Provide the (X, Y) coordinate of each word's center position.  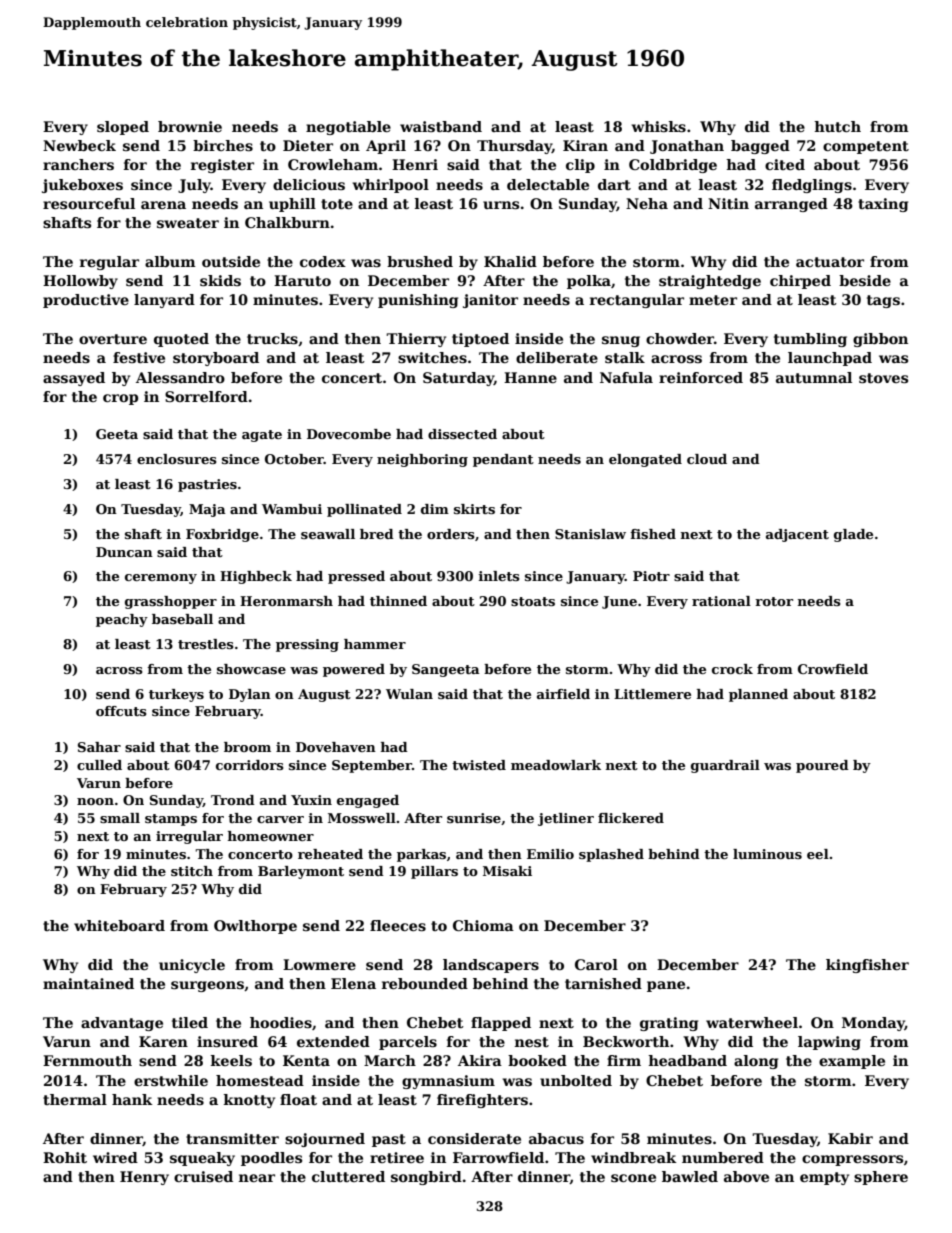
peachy (122, 620)
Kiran (585, 145)
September (372, 766)
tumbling (810, 340)
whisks (659, 126)
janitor (490, 301)
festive (139, 357)
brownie (190, 126)
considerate (474, 1138)
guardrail (725, 766)
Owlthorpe (255, 927)
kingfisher (867, 966)
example (852, 1062)
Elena (353, 983)
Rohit (65, 1157)
